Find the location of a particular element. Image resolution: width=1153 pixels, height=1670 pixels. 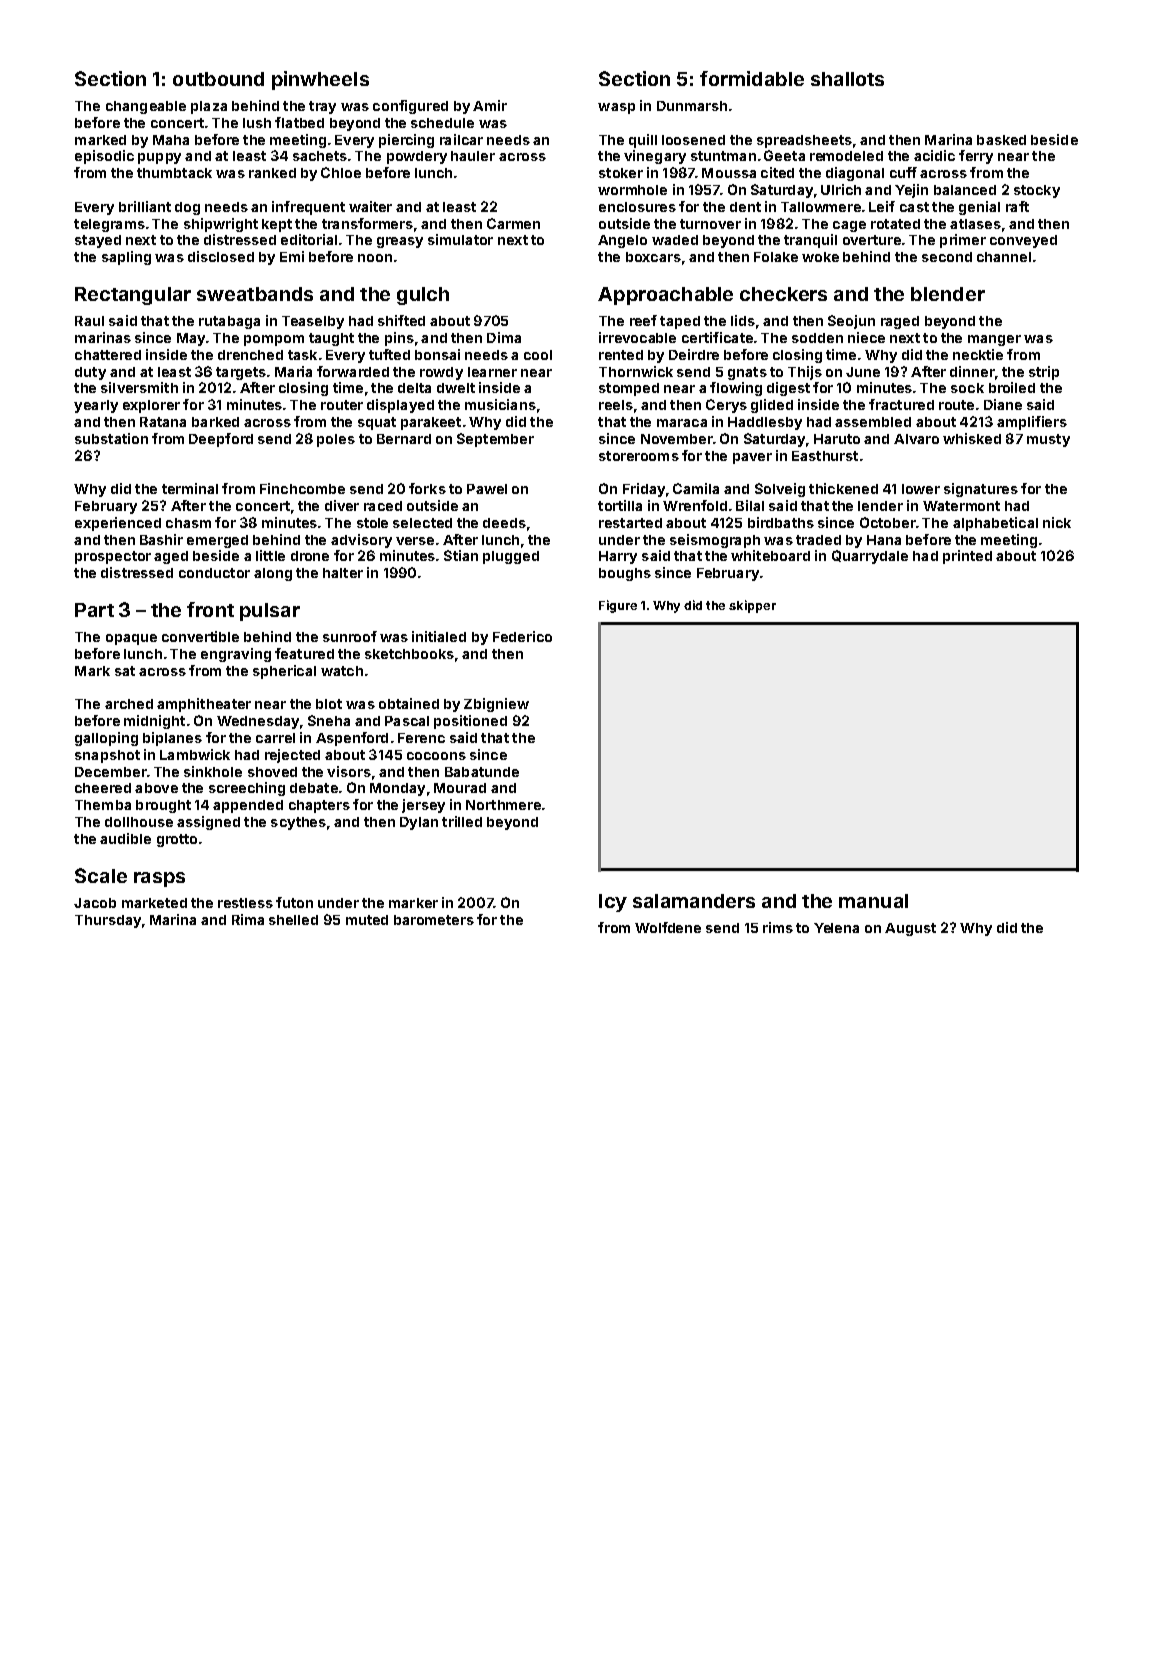

outbound is located at coordinates (218, 79).
